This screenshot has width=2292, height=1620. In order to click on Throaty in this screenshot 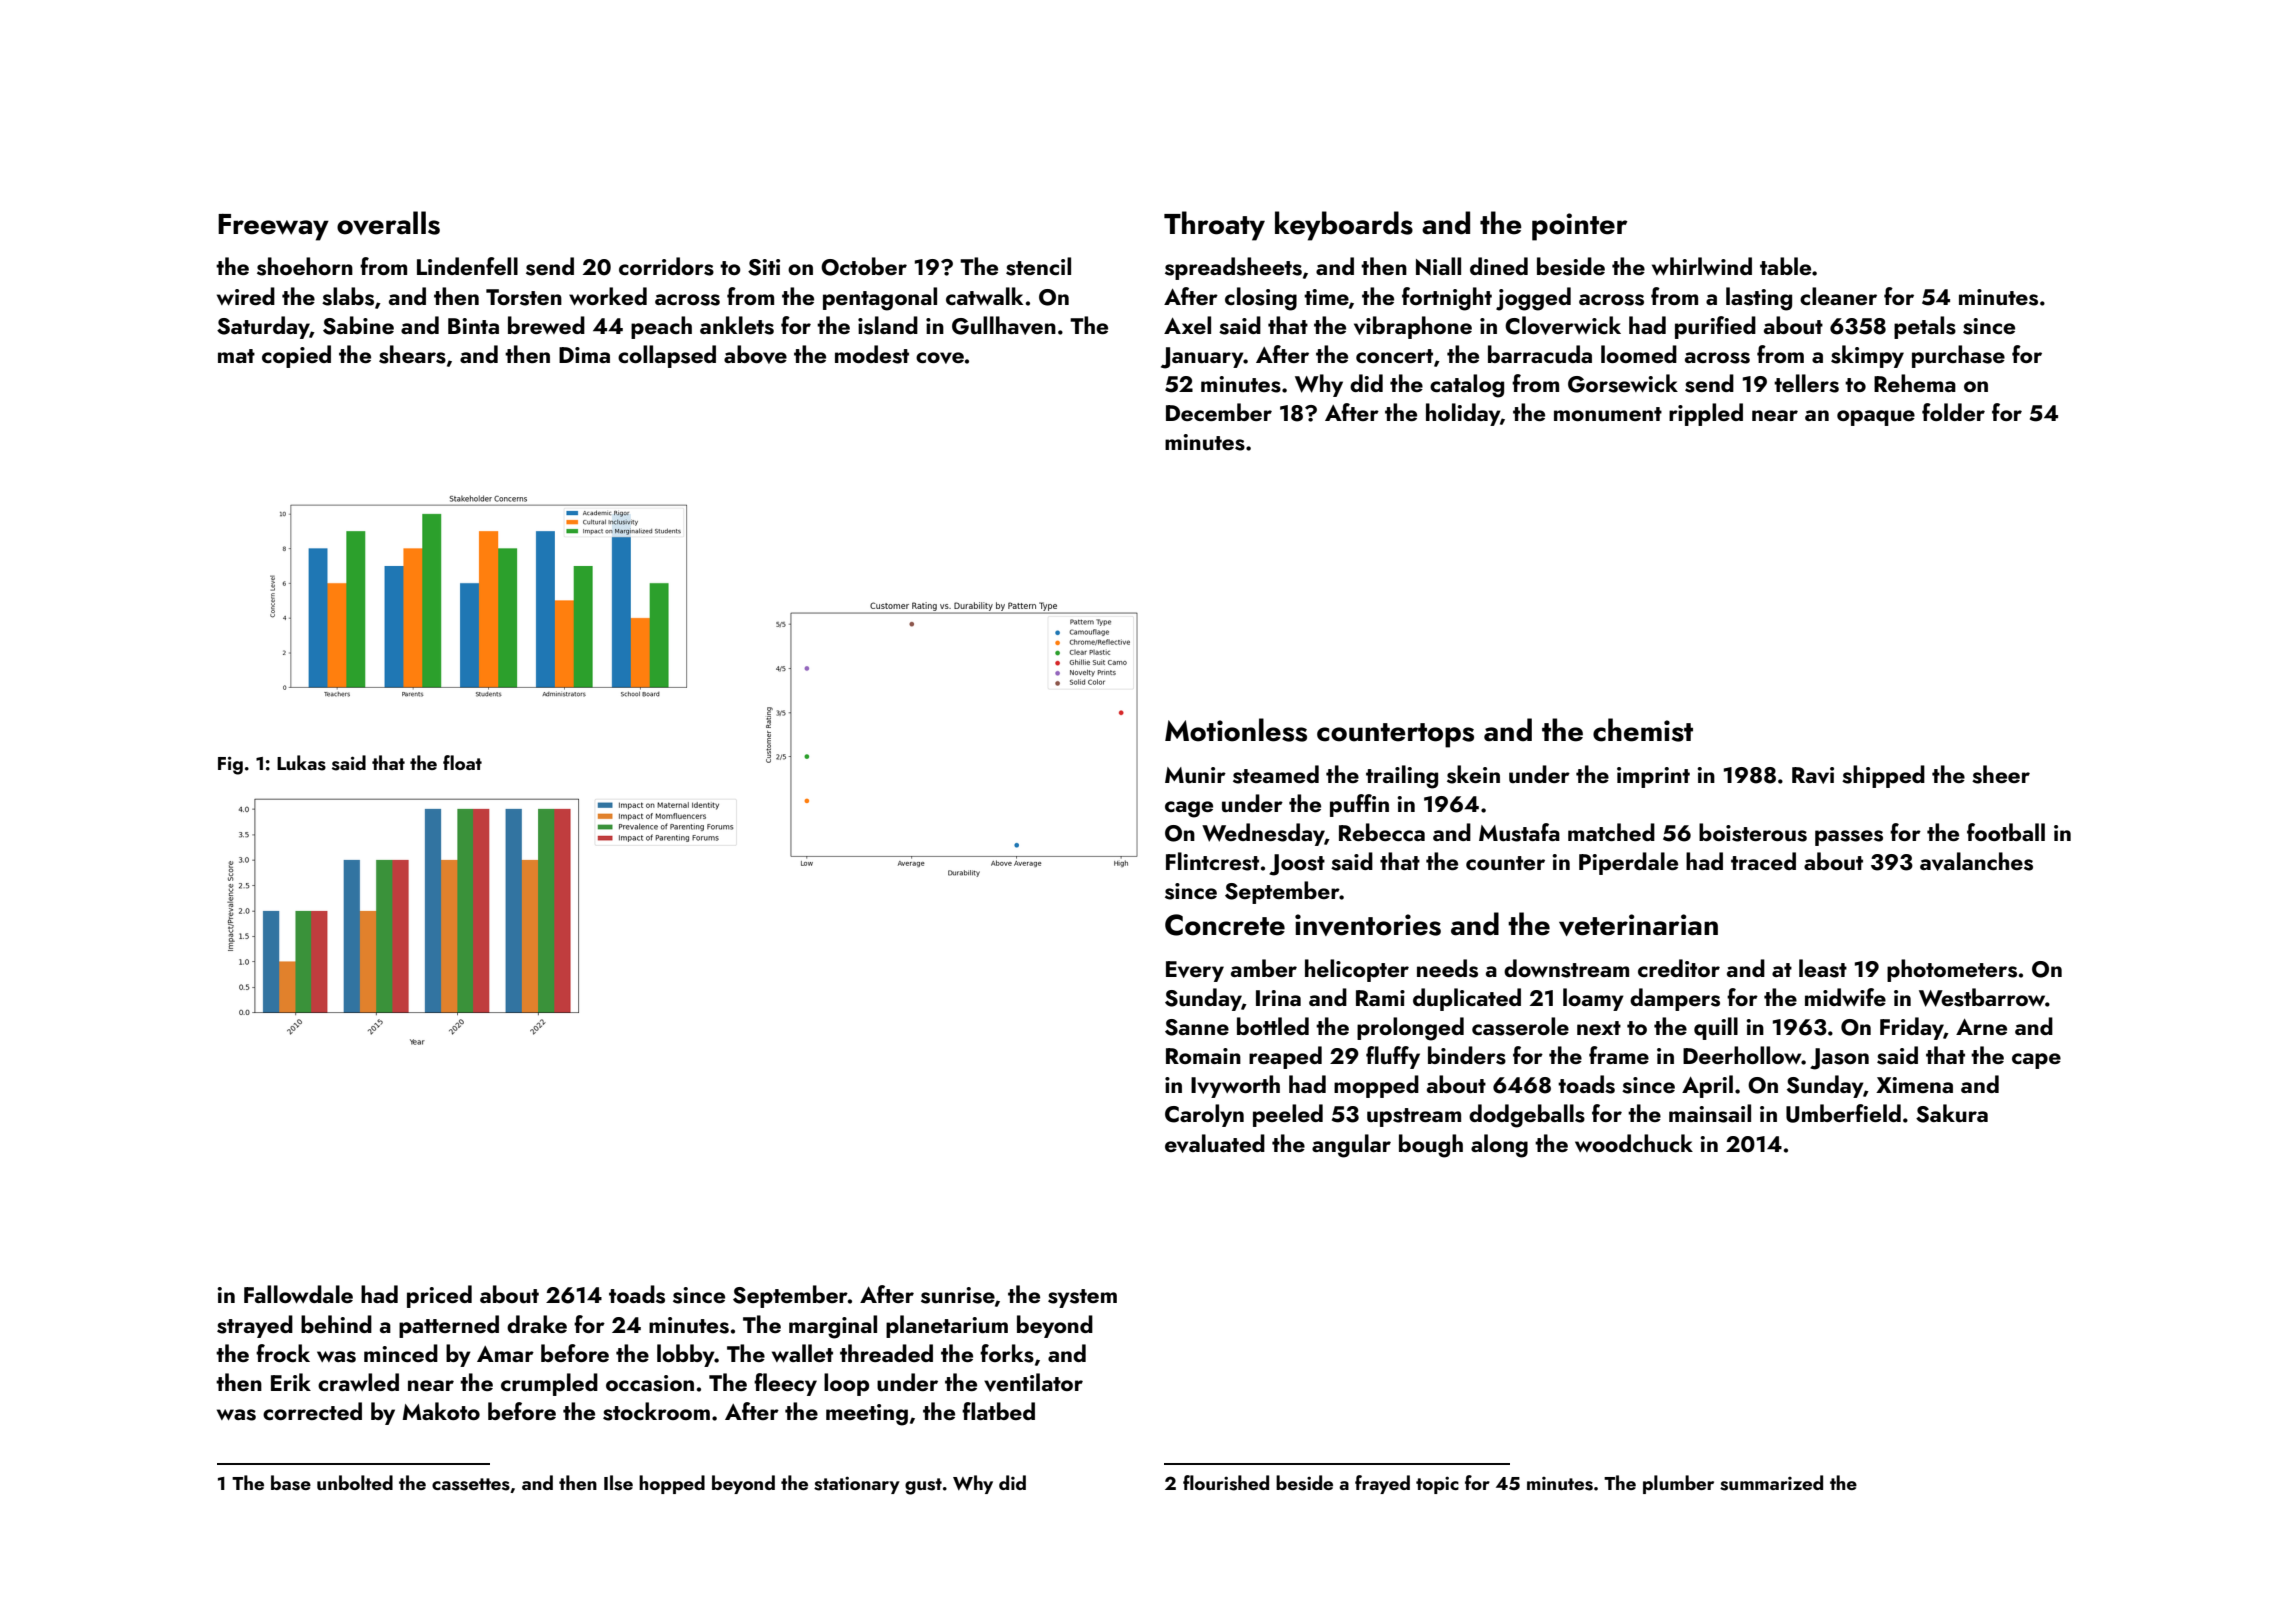, I will do `click(1214, 226)`.
